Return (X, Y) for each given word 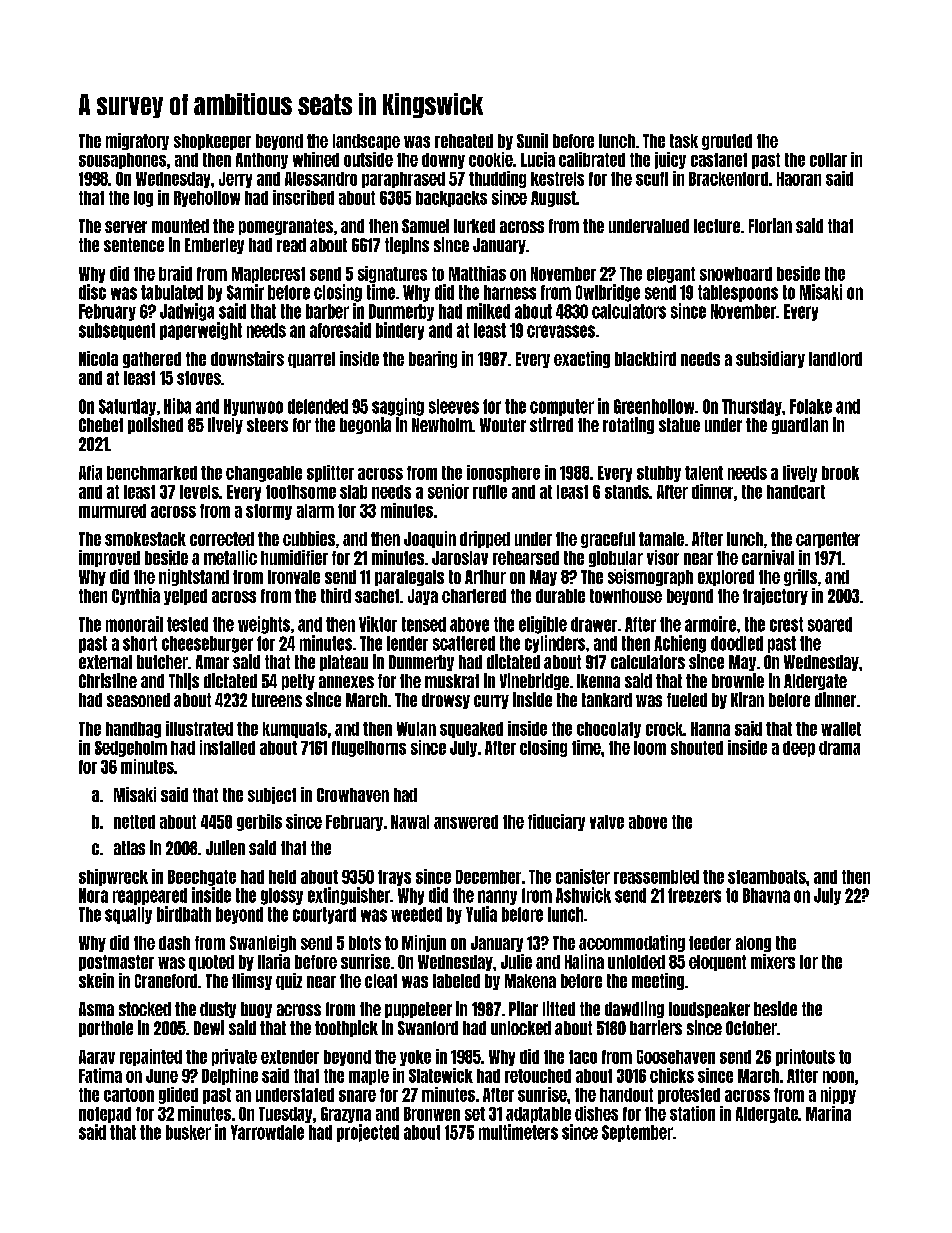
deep (799, 749)
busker (188, 1132)
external (105, 662)
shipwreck (113, 877)
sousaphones (122, 161)
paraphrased (403, 180)
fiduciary (556, 822)
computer (562, 407)
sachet (377, 596)
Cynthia (136, 596)
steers (267, 425)
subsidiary (770, 359)
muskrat (452, 681)
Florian (770, 225)
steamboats (767, 877)
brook (840, 473)
